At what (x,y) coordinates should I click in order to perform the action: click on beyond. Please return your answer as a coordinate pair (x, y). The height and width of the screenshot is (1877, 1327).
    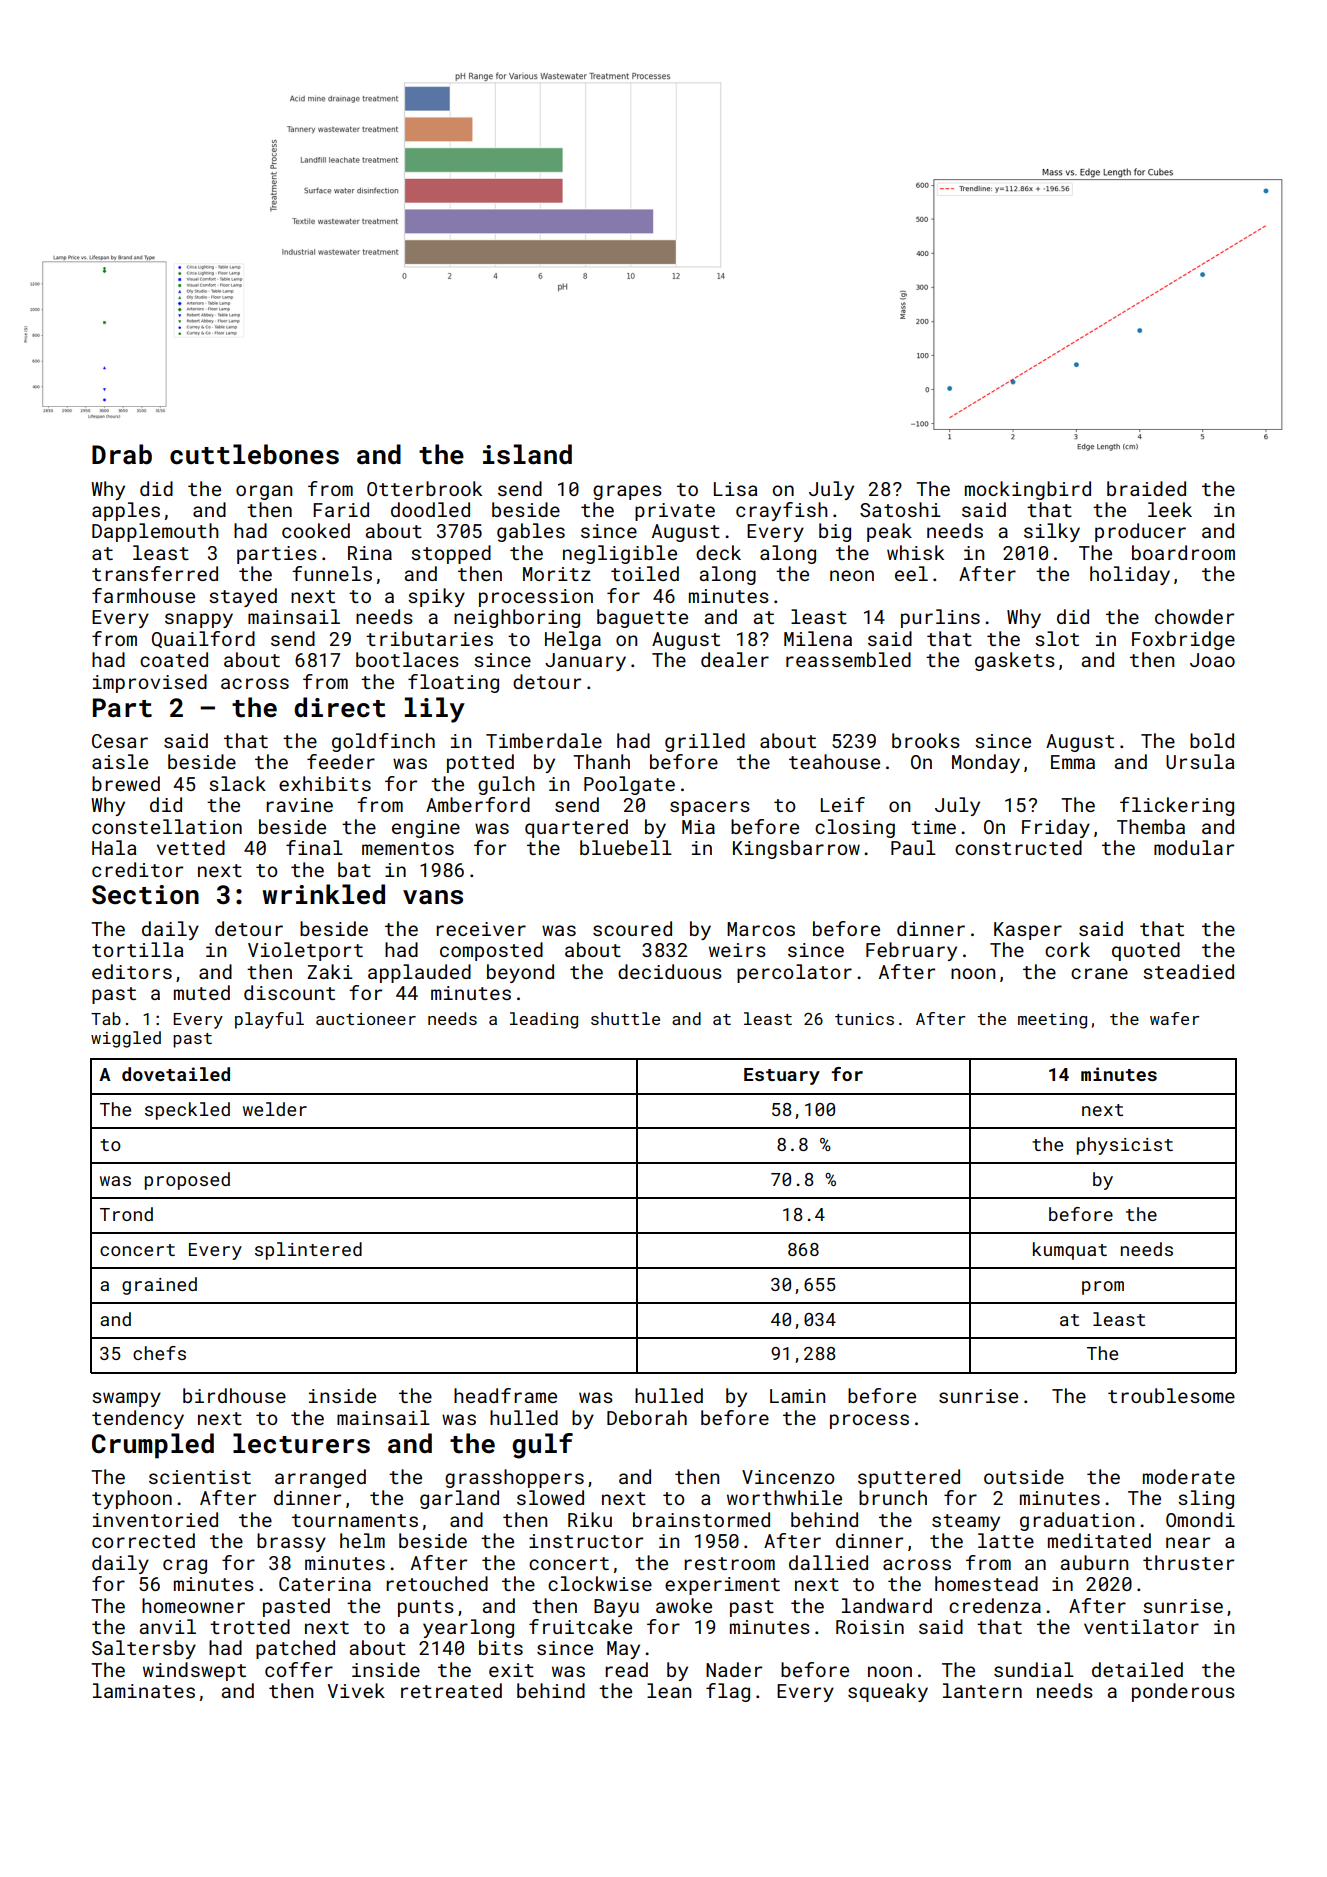
    Looking at the image, I should click on (520, 973).
